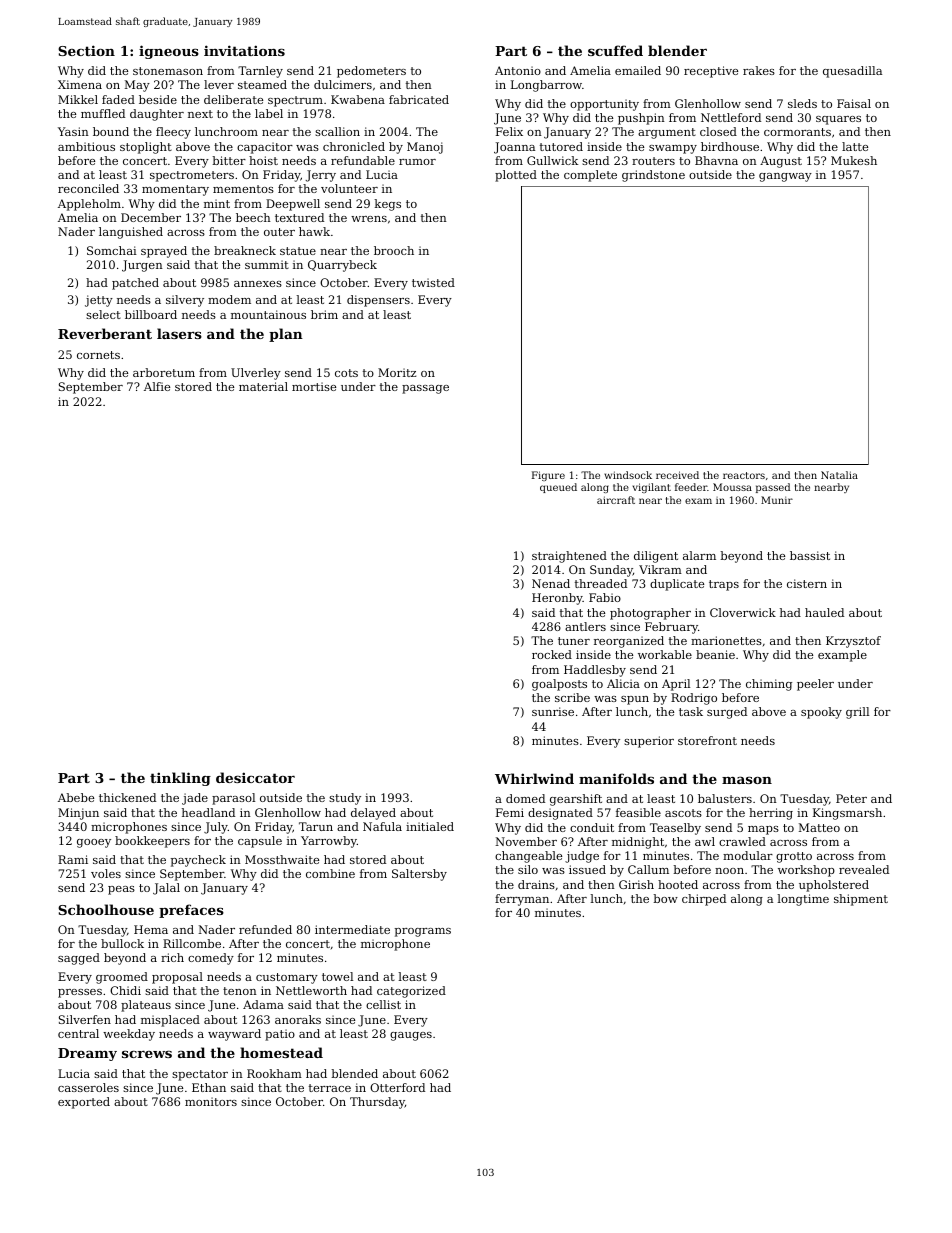 The image size is (952, 1233). I want to click on stoplight, so click(146, 148).
